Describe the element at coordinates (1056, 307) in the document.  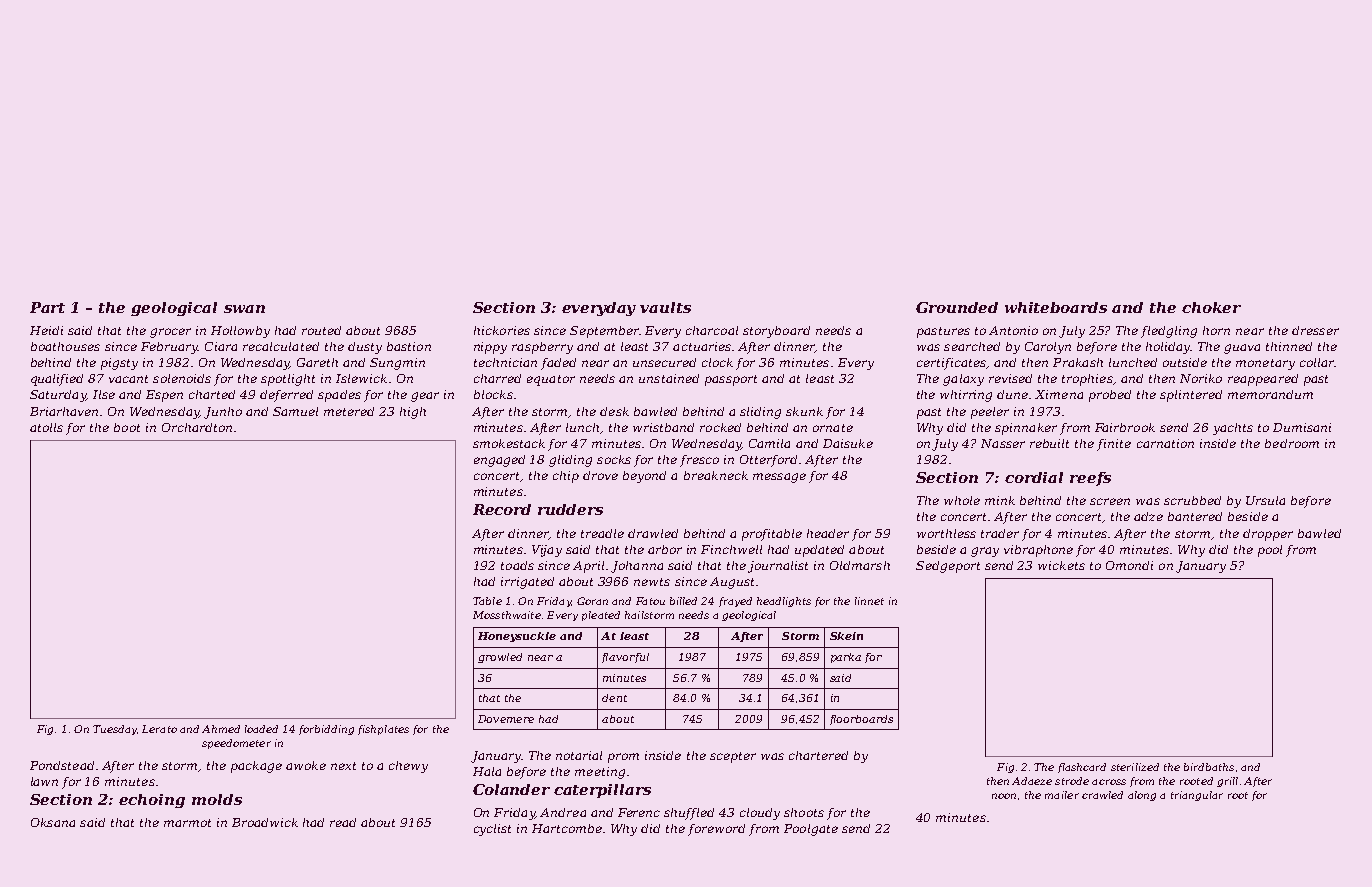
I see `whiteboards` at that location.
